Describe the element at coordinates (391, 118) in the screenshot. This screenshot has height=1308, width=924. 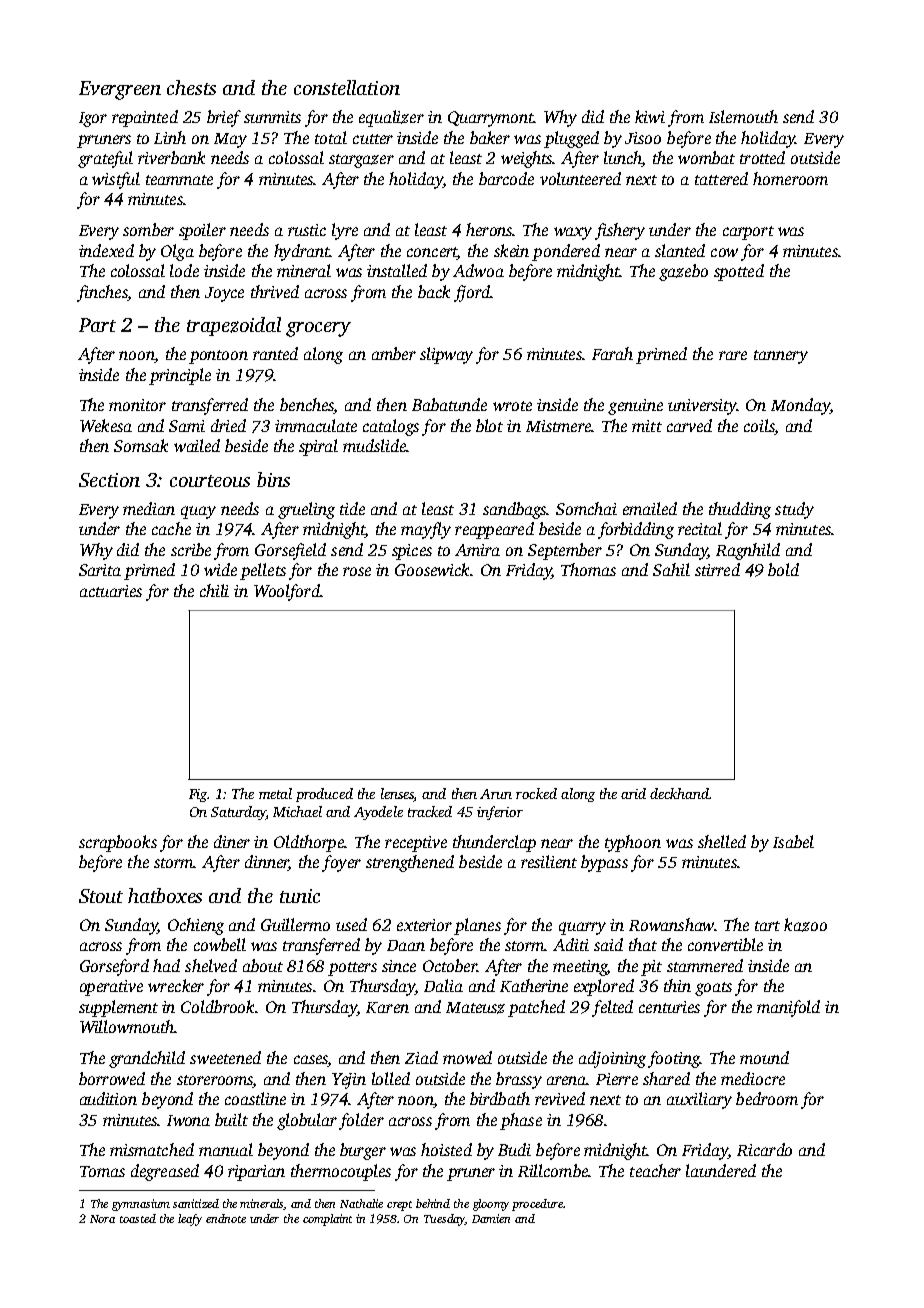
I see `equalizer` at that location.
